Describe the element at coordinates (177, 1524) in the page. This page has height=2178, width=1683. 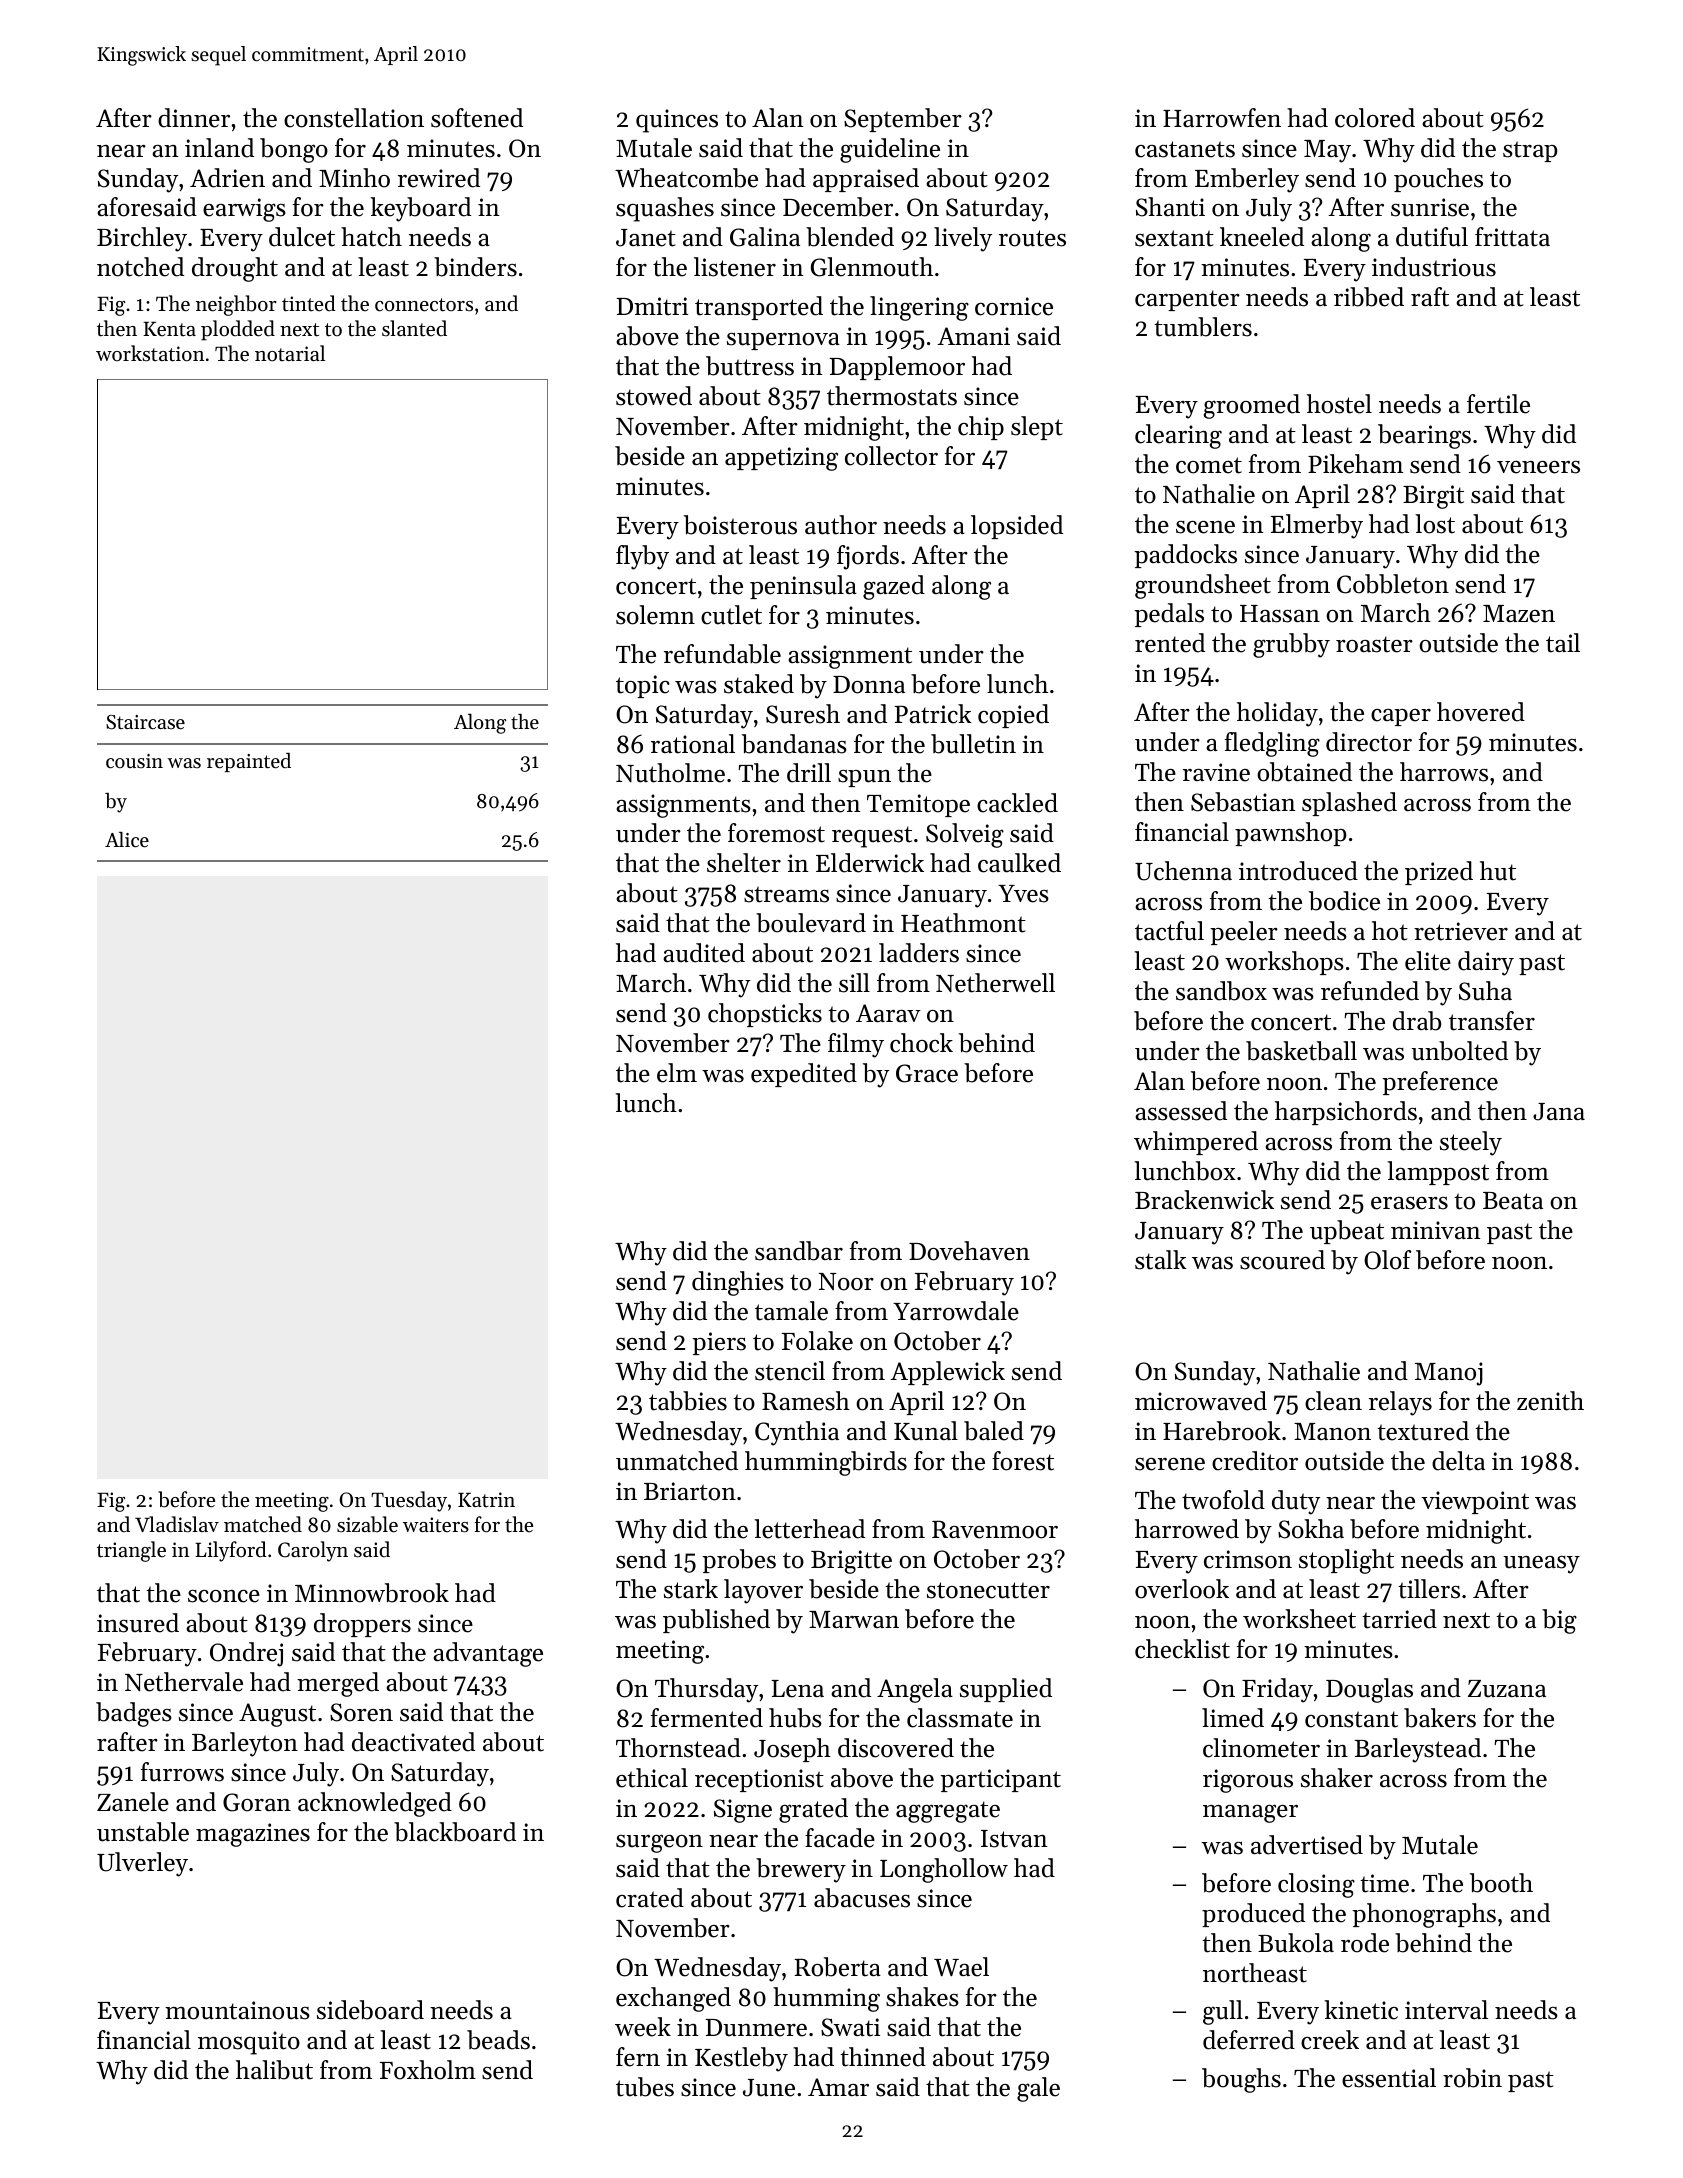
I see `Vladislav` at that location.
